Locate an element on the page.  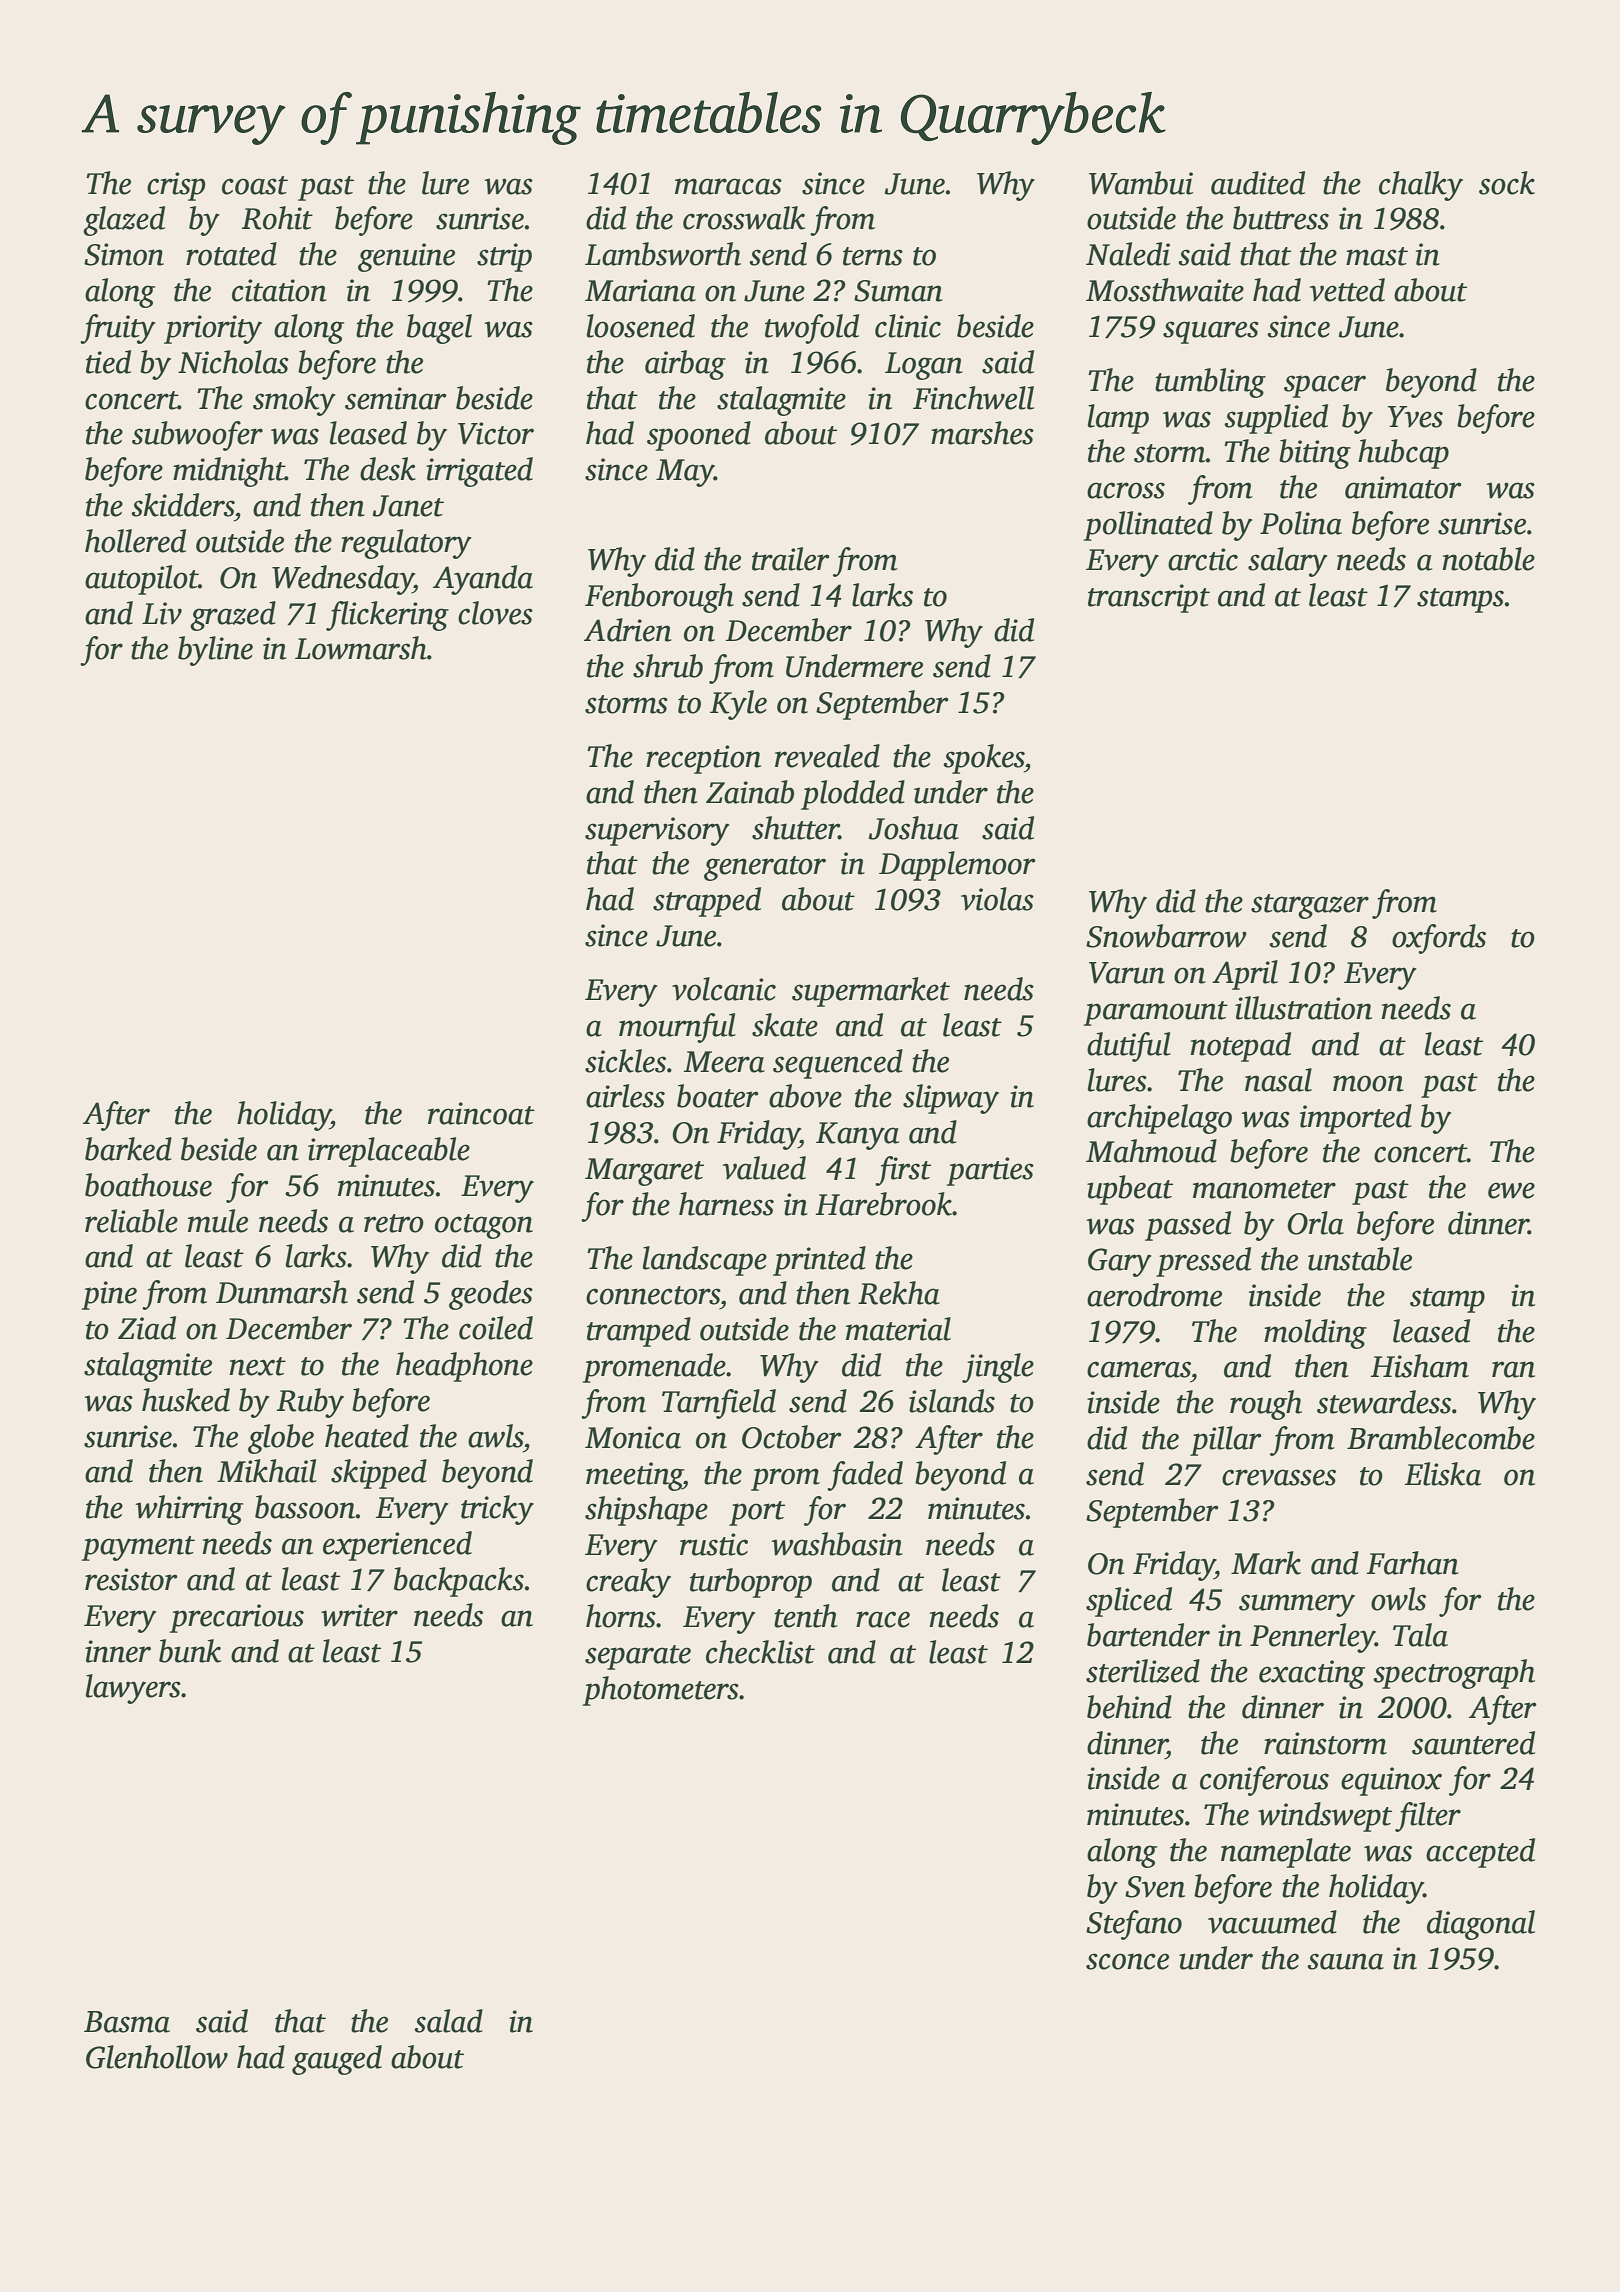
Glenhollow is located at coordinates (157, 2057).
